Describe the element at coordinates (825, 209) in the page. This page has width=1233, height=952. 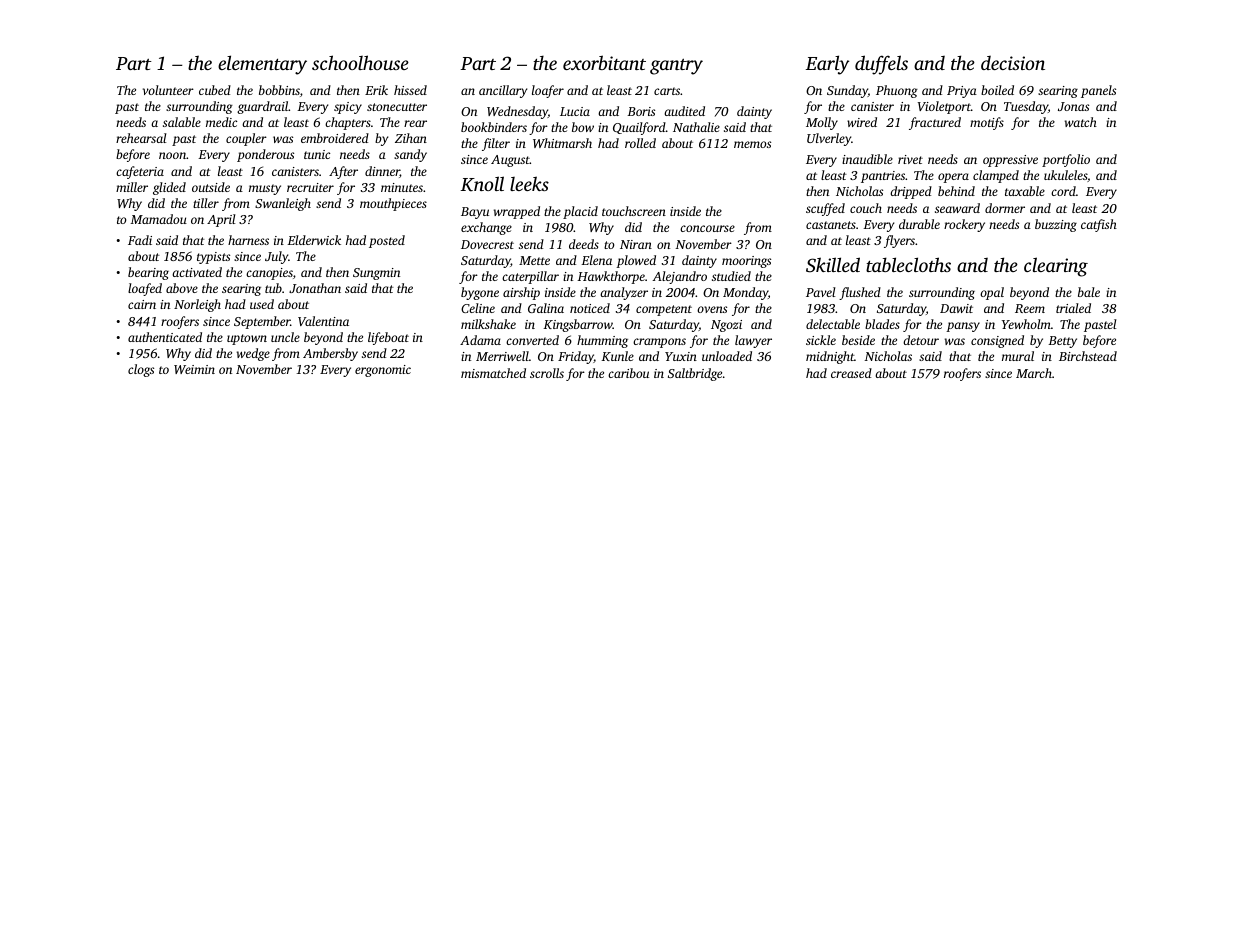
I see `scuffed` at that location.
